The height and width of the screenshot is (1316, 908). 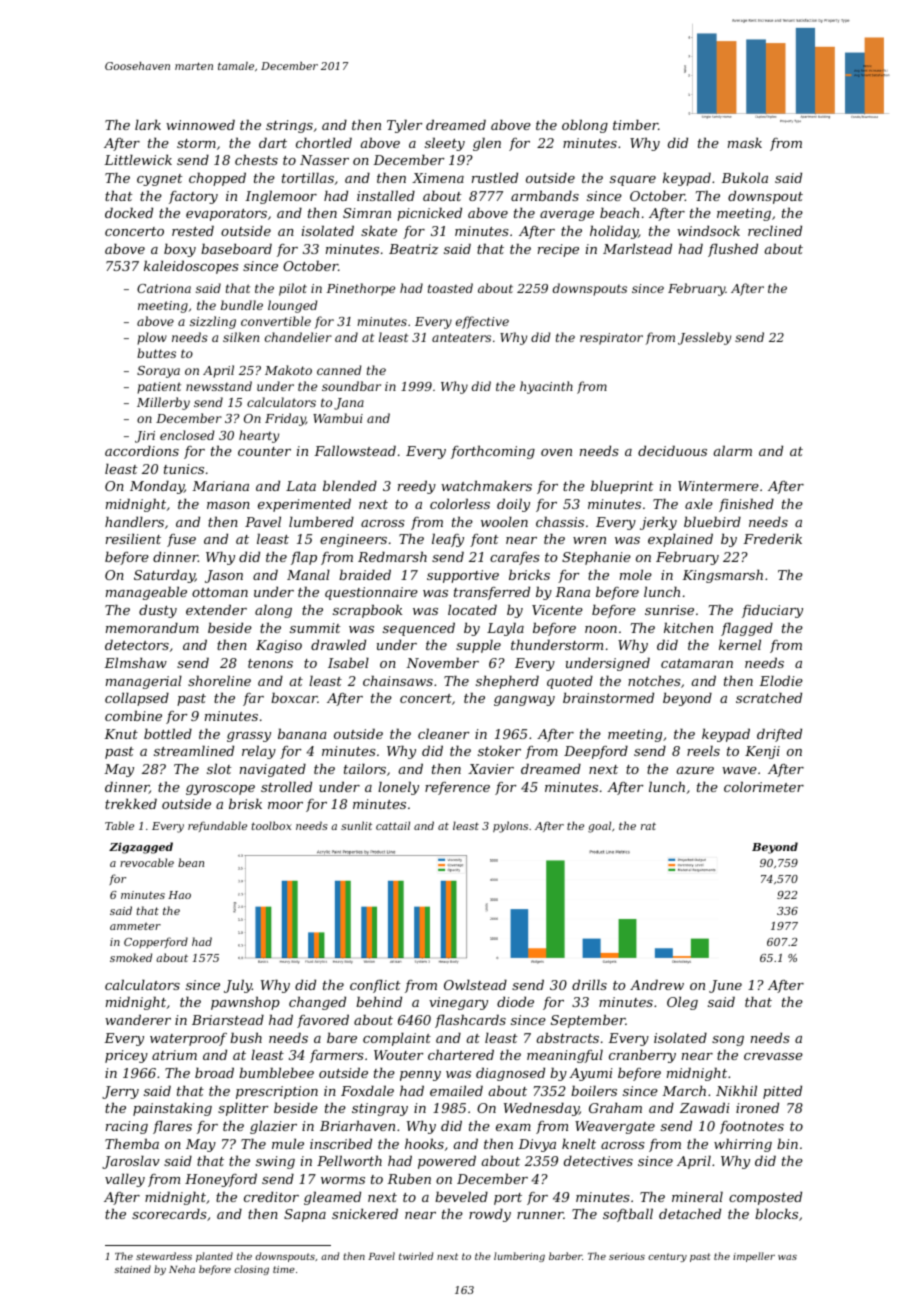 What do you see at coordinates (200, 124) in the screenshot?
I see `winnowed` at bounding box center [200, 124].
